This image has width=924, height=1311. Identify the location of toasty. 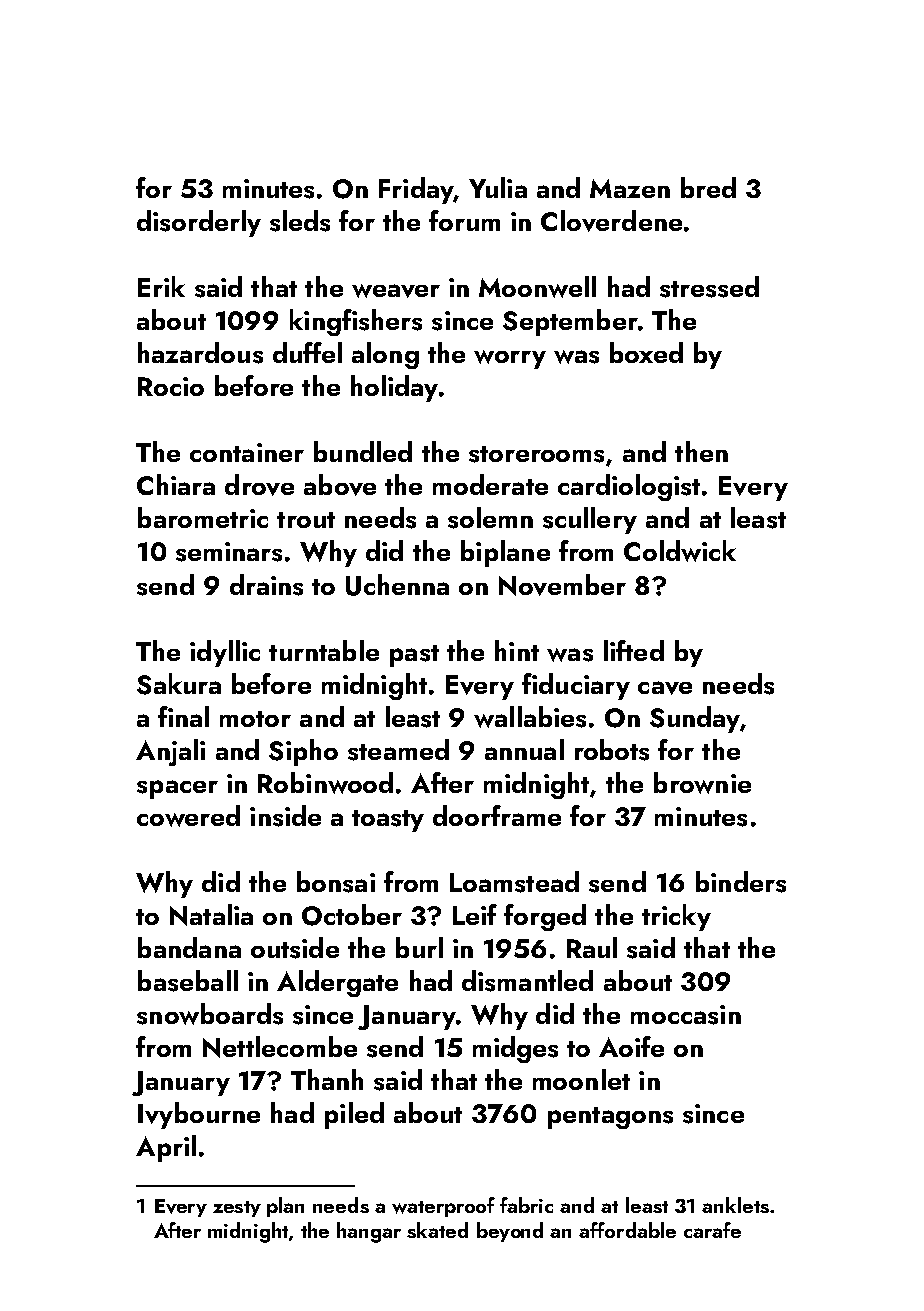
(388, 821).
